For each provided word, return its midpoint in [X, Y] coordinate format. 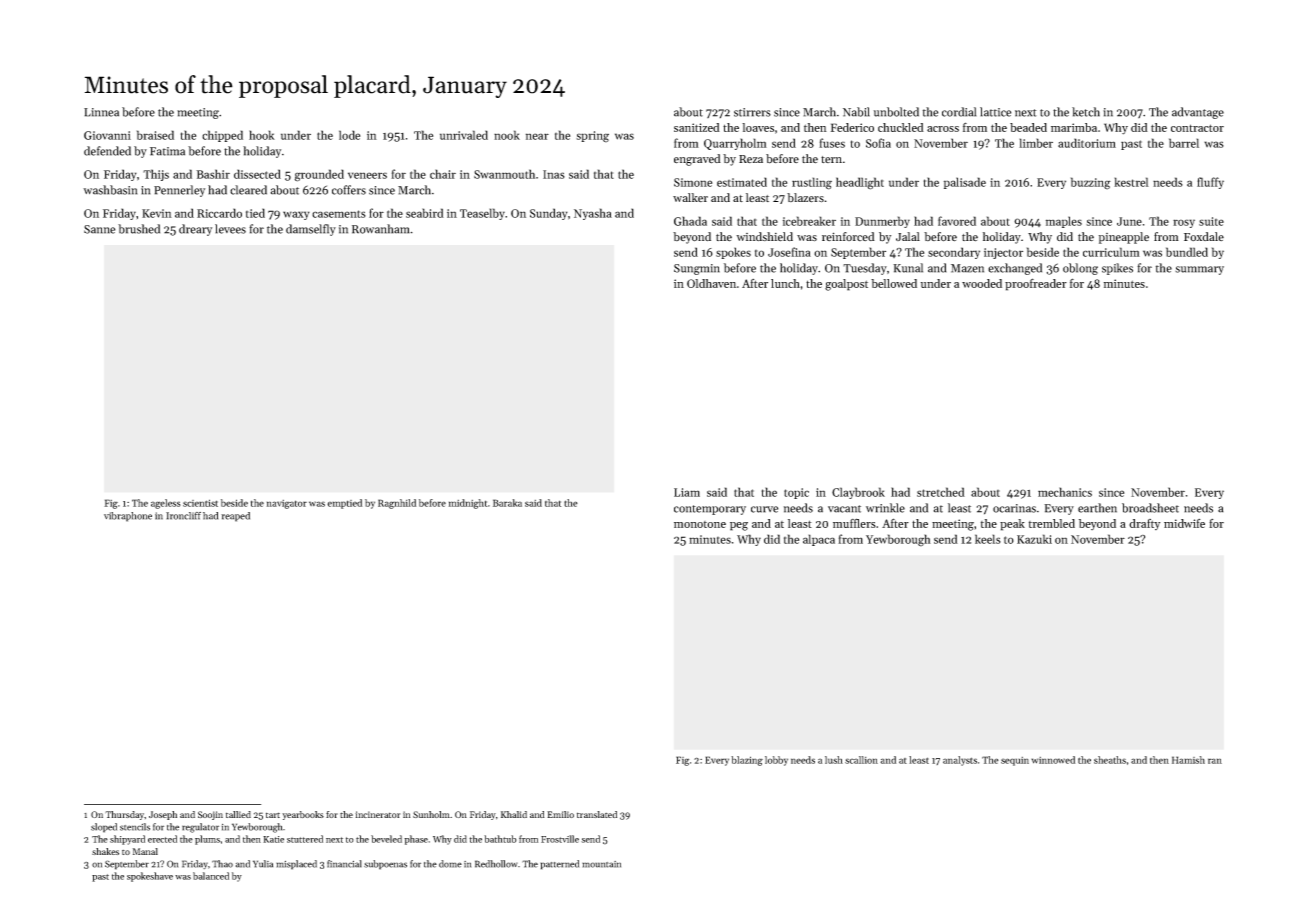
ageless [166, 504]
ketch [1086, 112]
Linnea [101, 112]
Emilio [560, 814]
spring [592, 137]
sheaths [1110, 760]
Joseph [163, 815]
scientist [200, 503]
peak [1012, 525]
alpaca [819, 540]
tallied [238, 814]
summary [1199, 270]
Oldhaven [711, 283]
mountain [601, 864]
